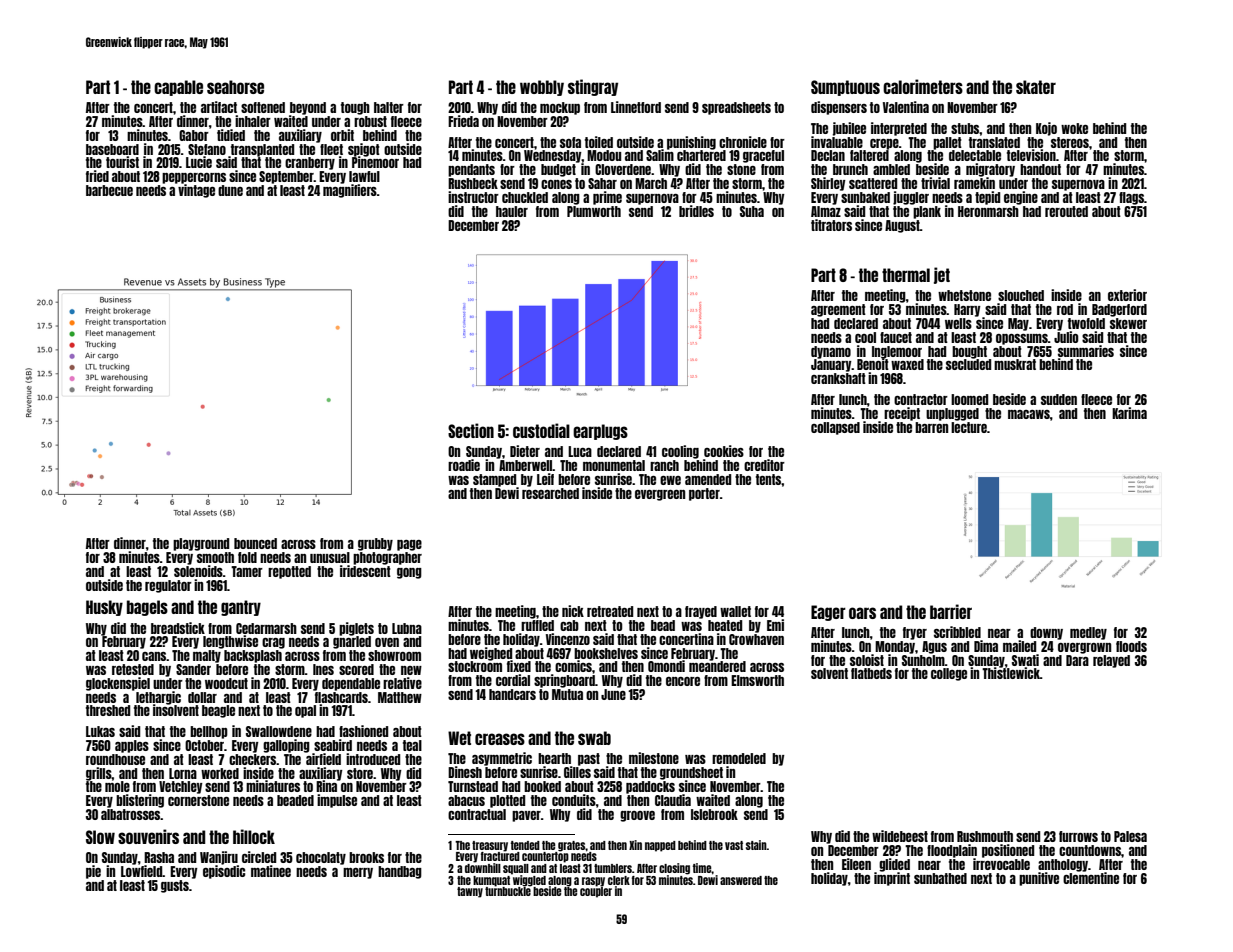 This page has height=952, width=1233. Describe the element at coordinates (131, 814) in the page. I see `albatrosses` at that location.
